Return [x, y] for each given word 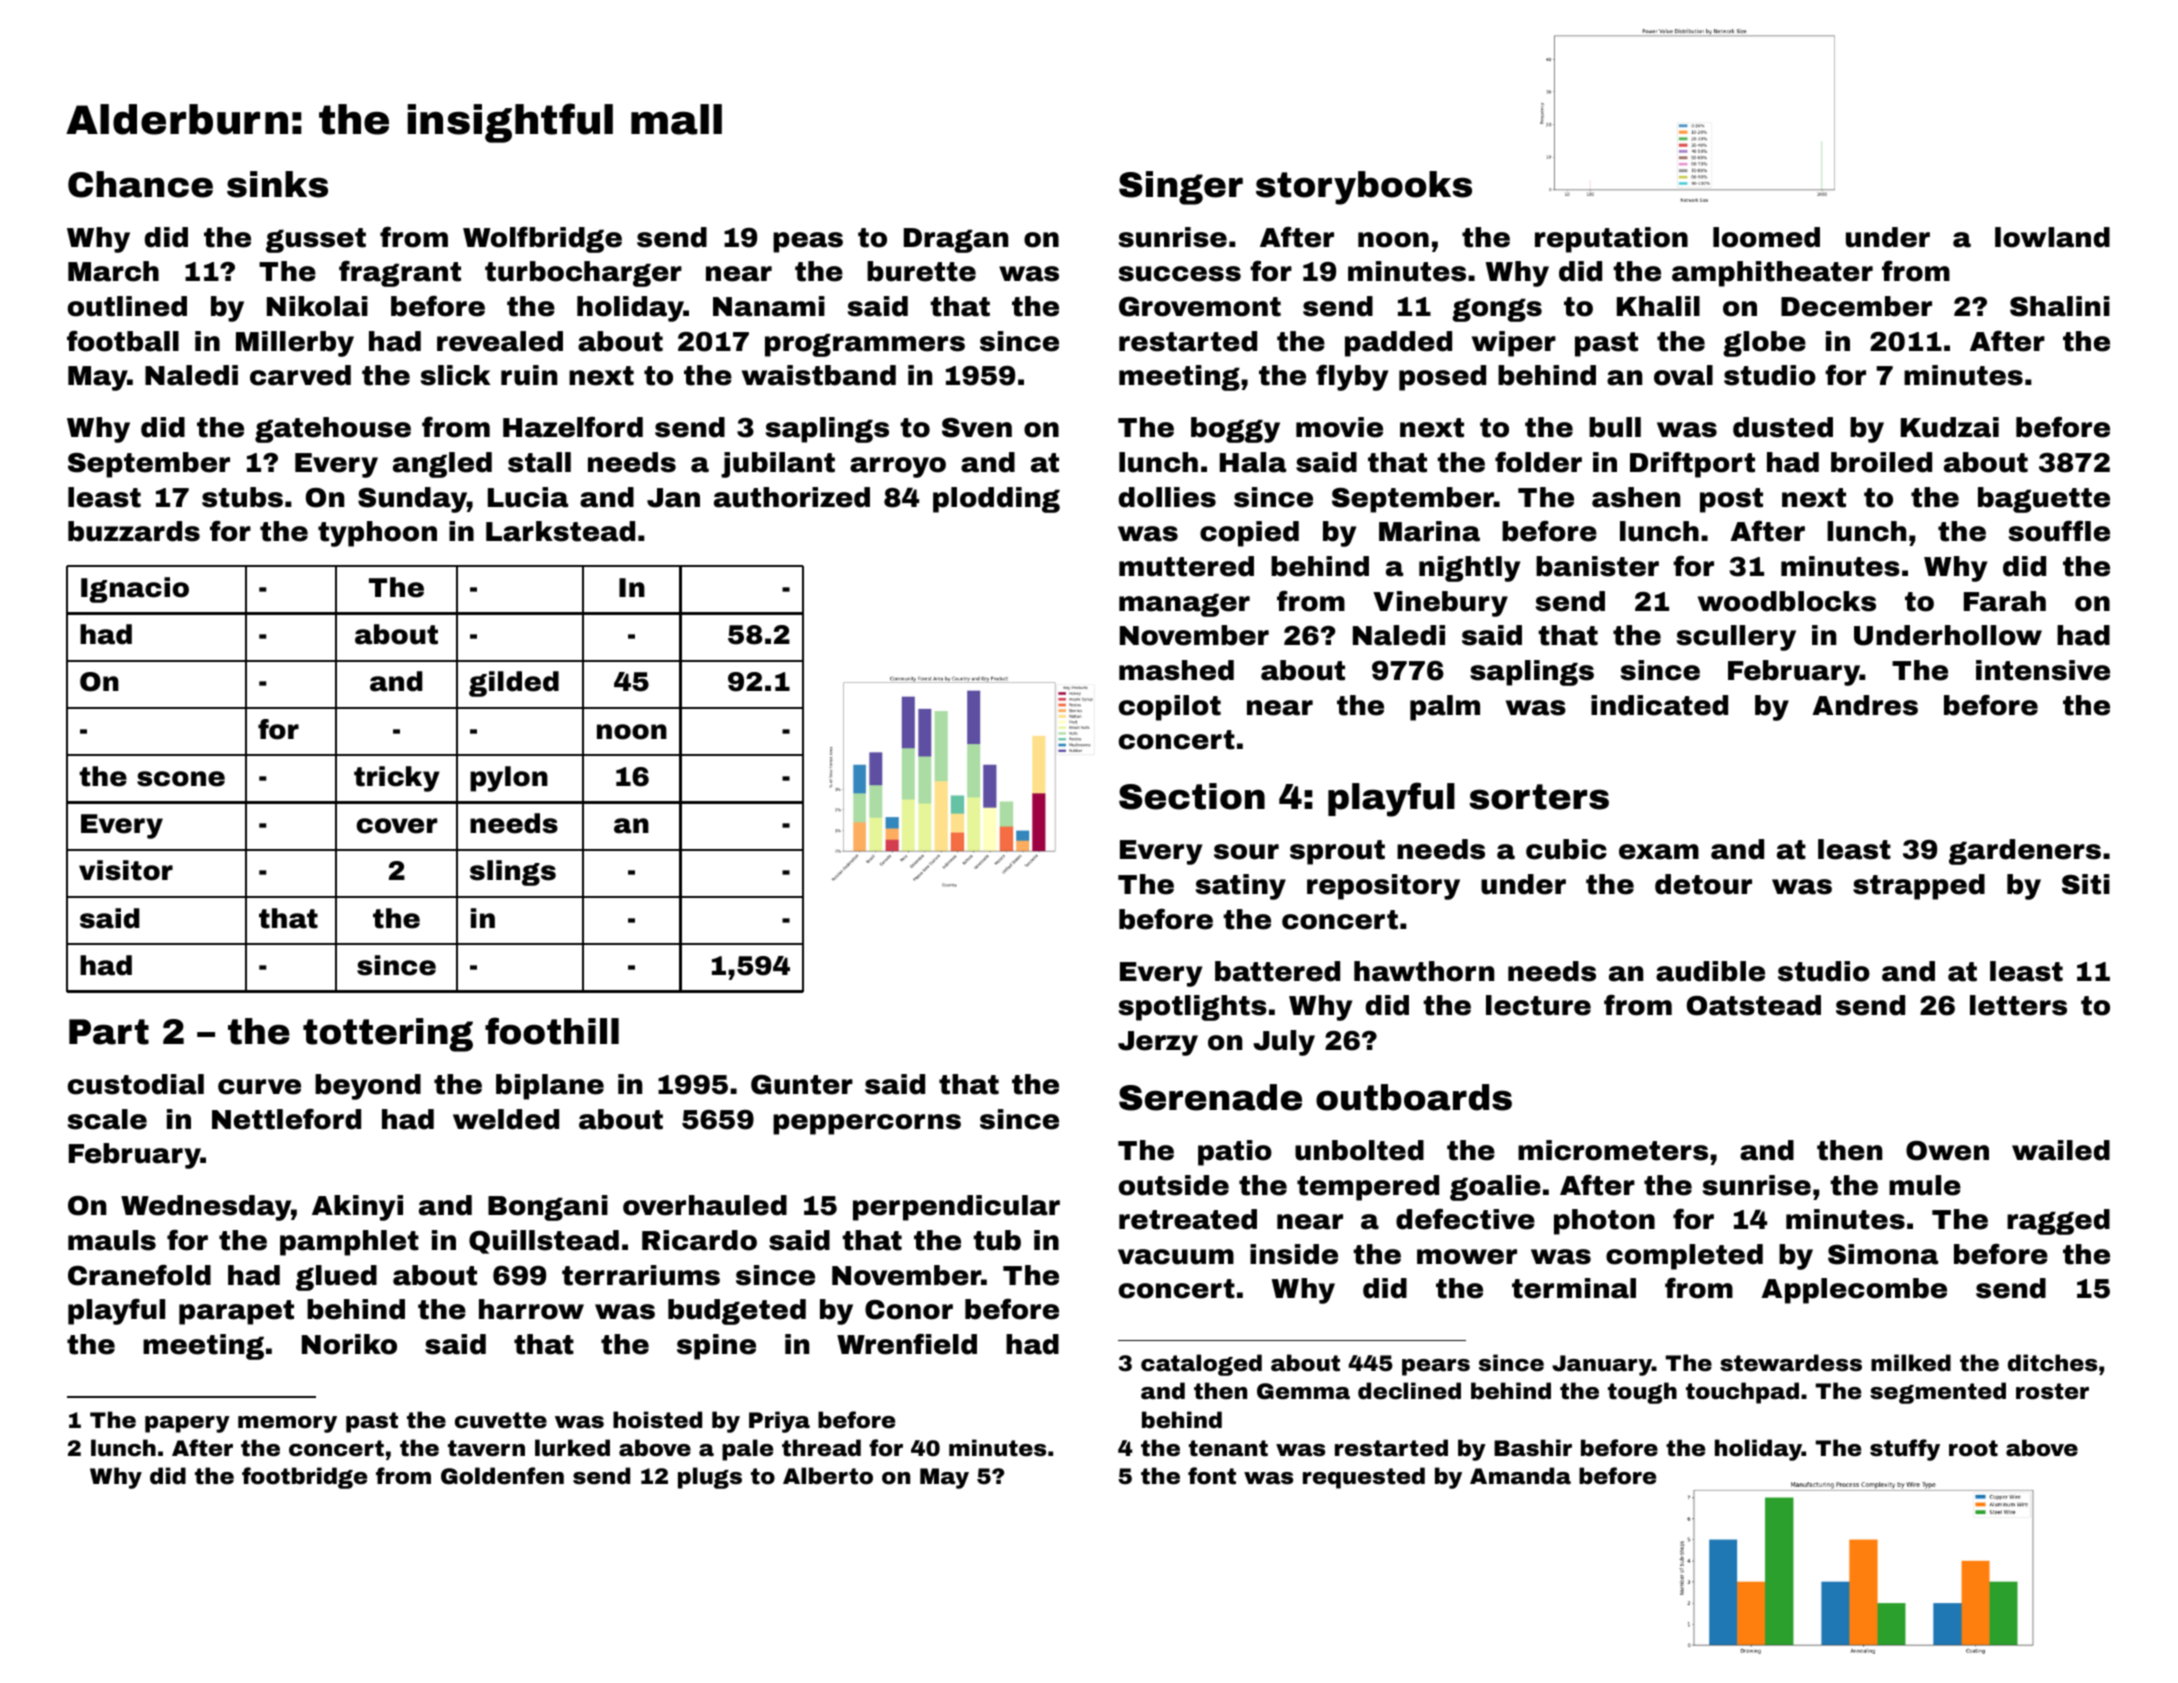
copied [1249, 534]
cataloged [1201, 1365]
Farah [2005, 601]
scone [181, 779]
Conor [909, 1310]
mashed [1176, 670]
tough [1642, 1393]
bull [1615, 427]
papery [187, 1424]
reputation [1611, 240]
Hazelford [573, 427]
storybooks [1364, 188]
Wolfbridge [542, 240]
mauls [112, 1240]
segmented [1938, 1393]
